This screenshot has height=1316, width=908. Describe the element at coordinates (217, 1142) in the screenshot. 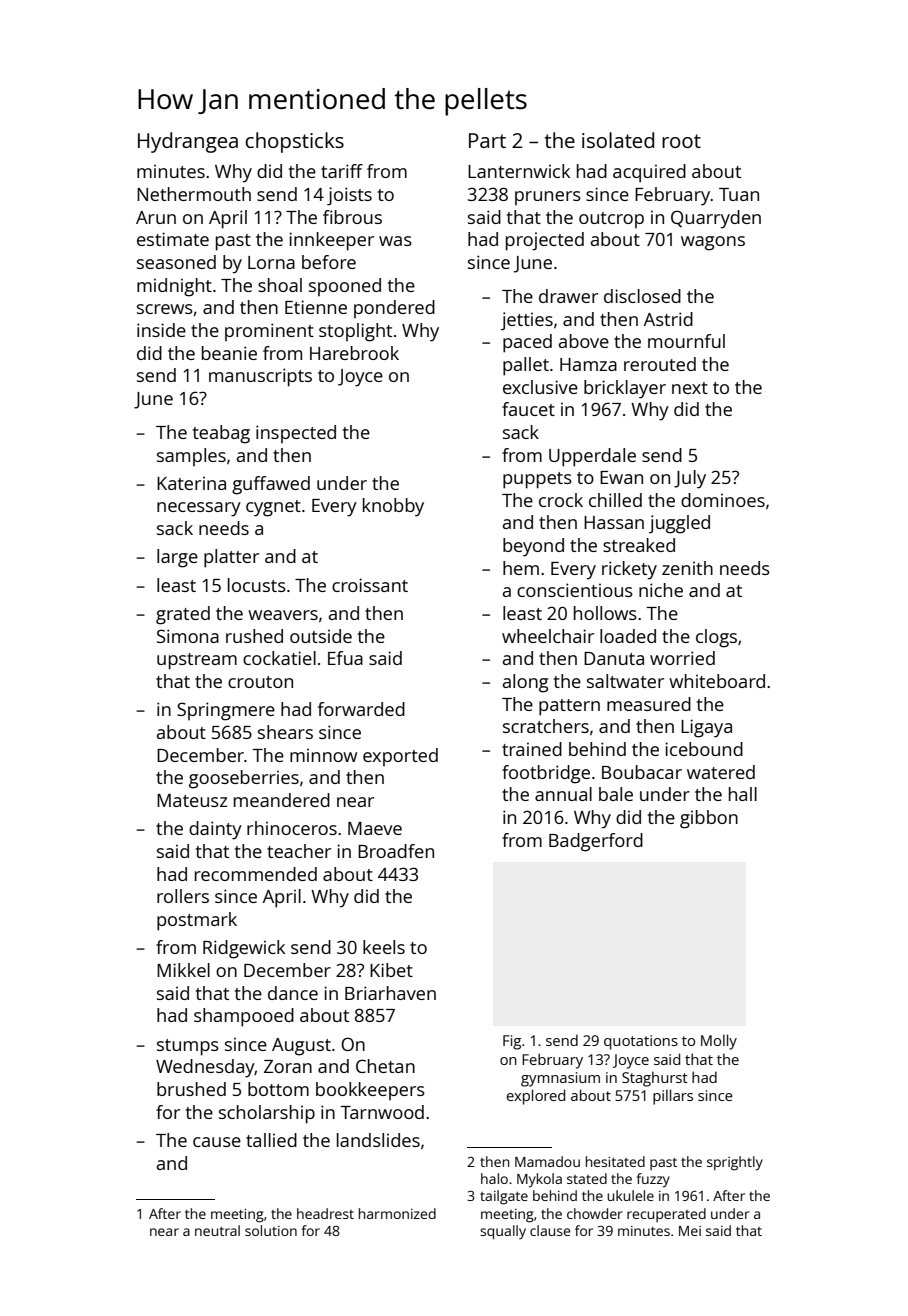

I see `cause` at that location.
